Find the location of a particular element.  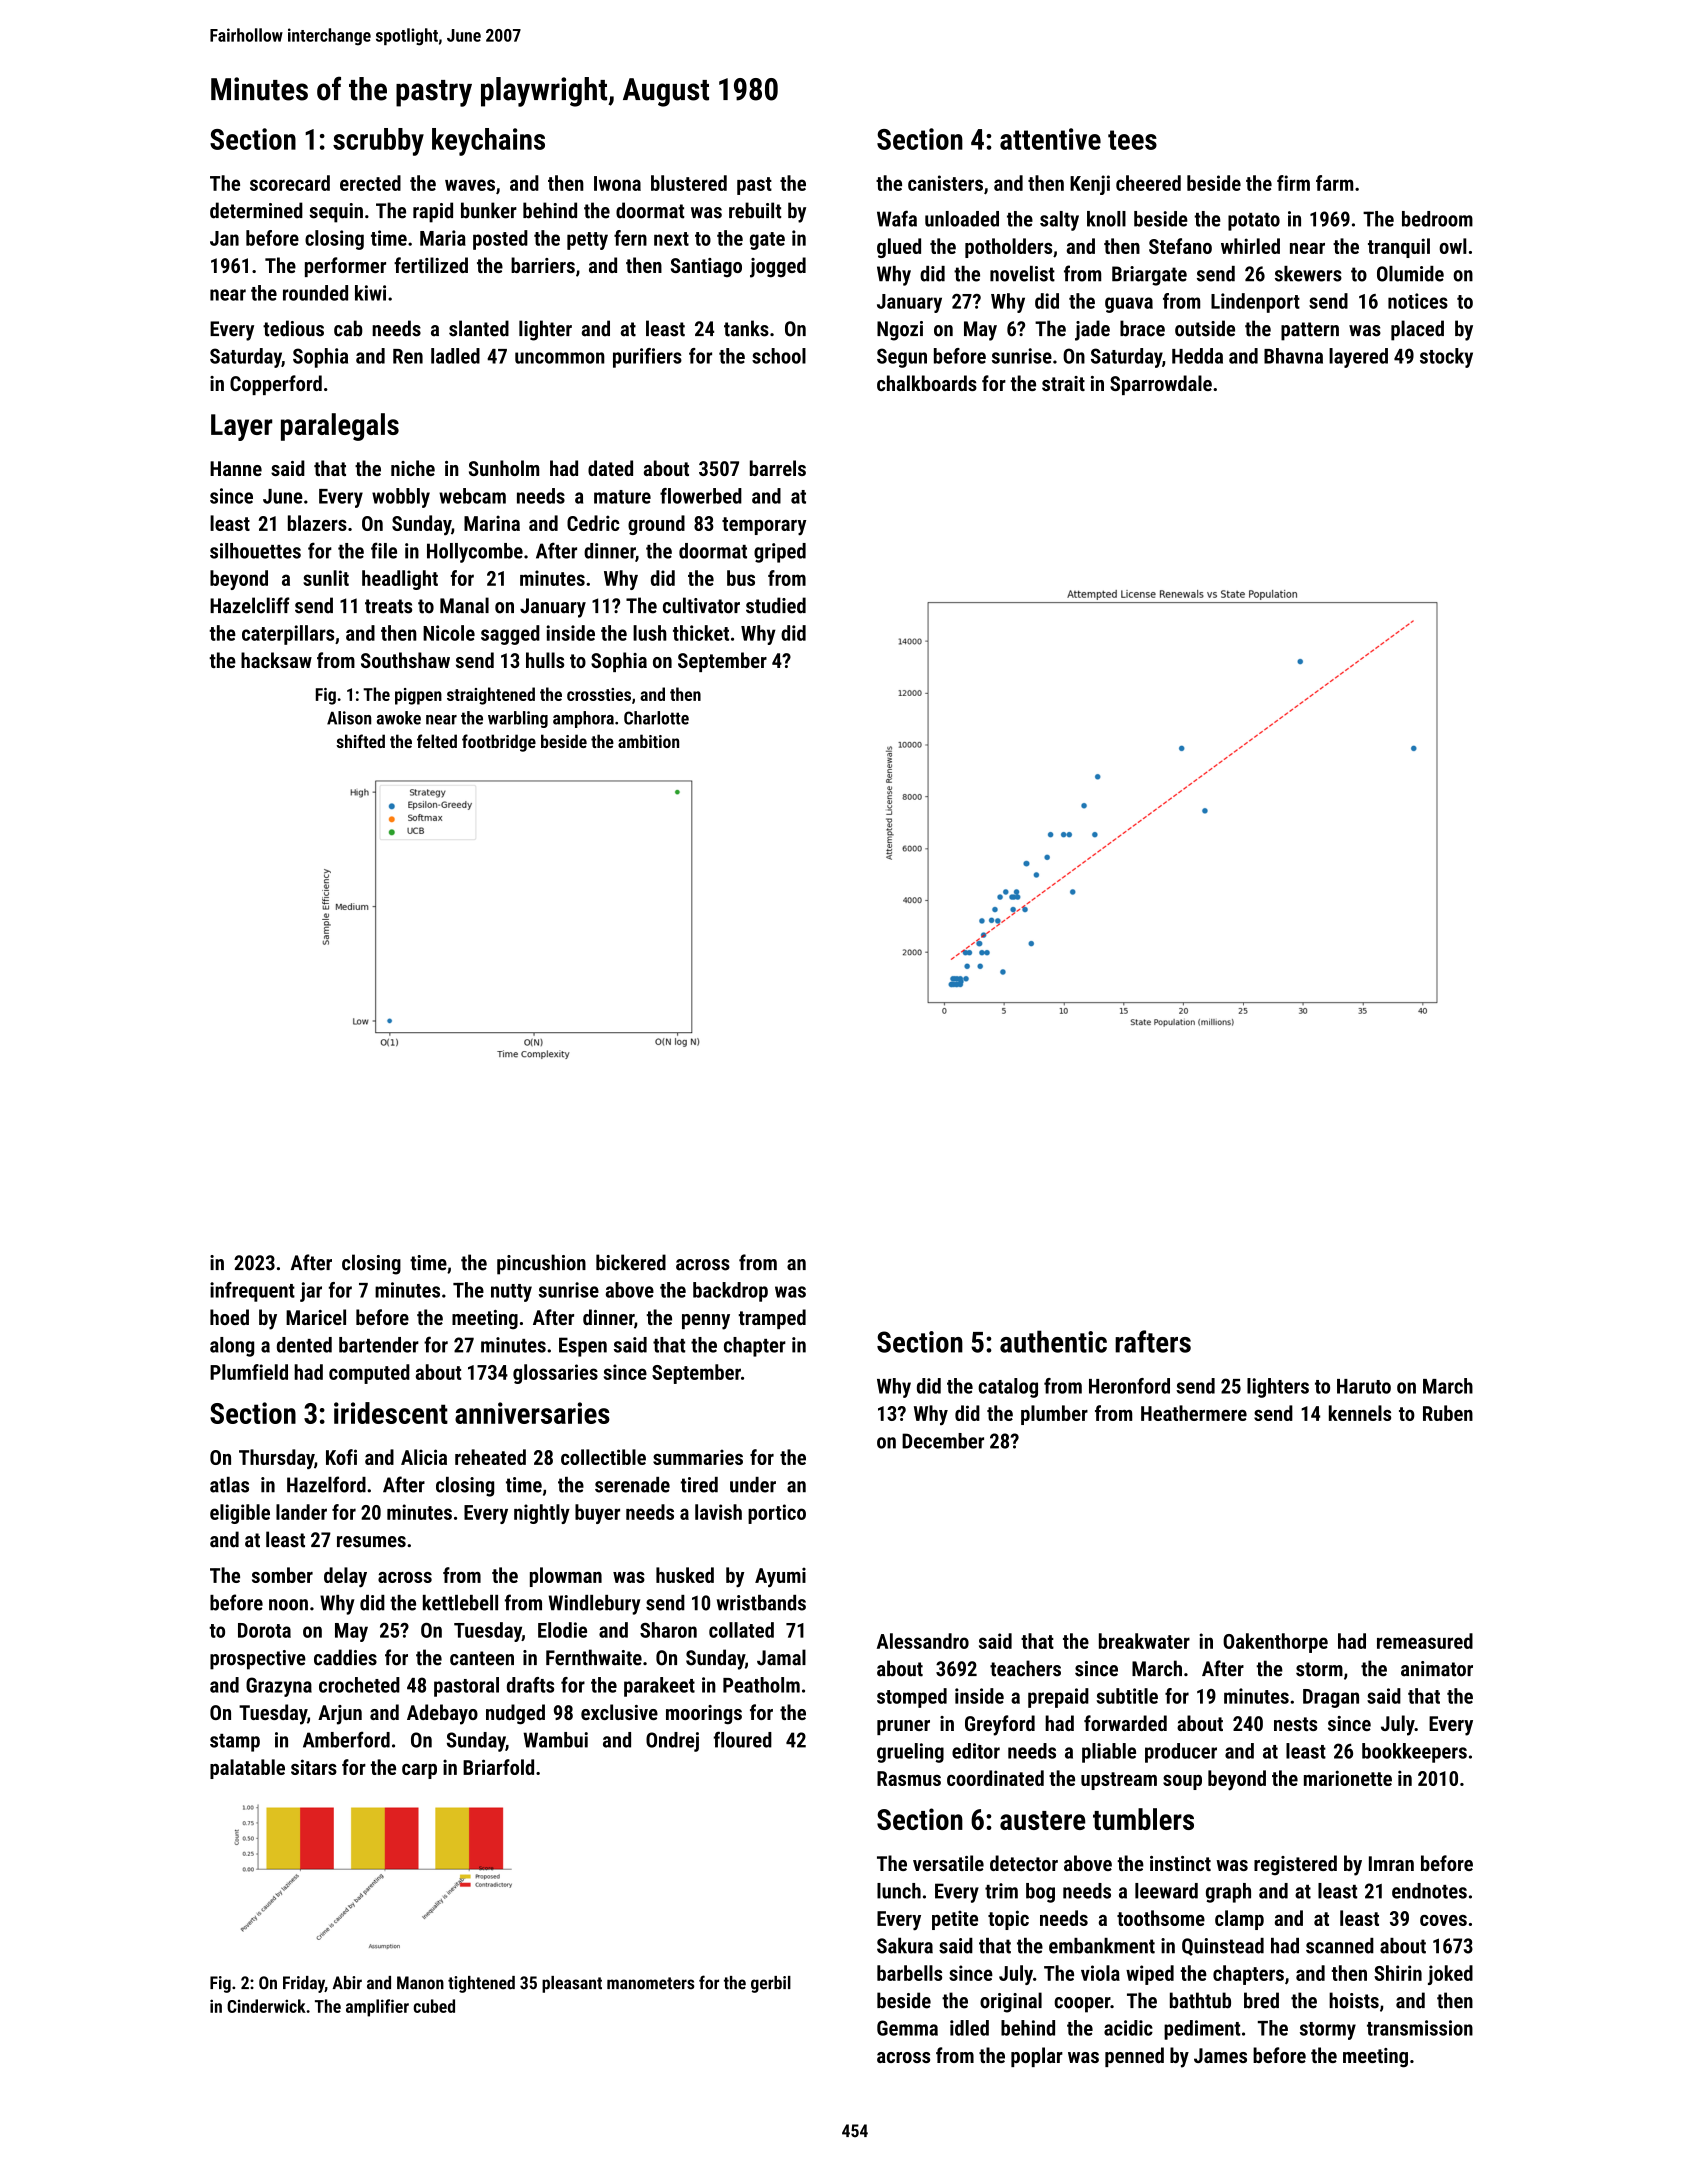

palatable is located at coordinates (247, 1769).
